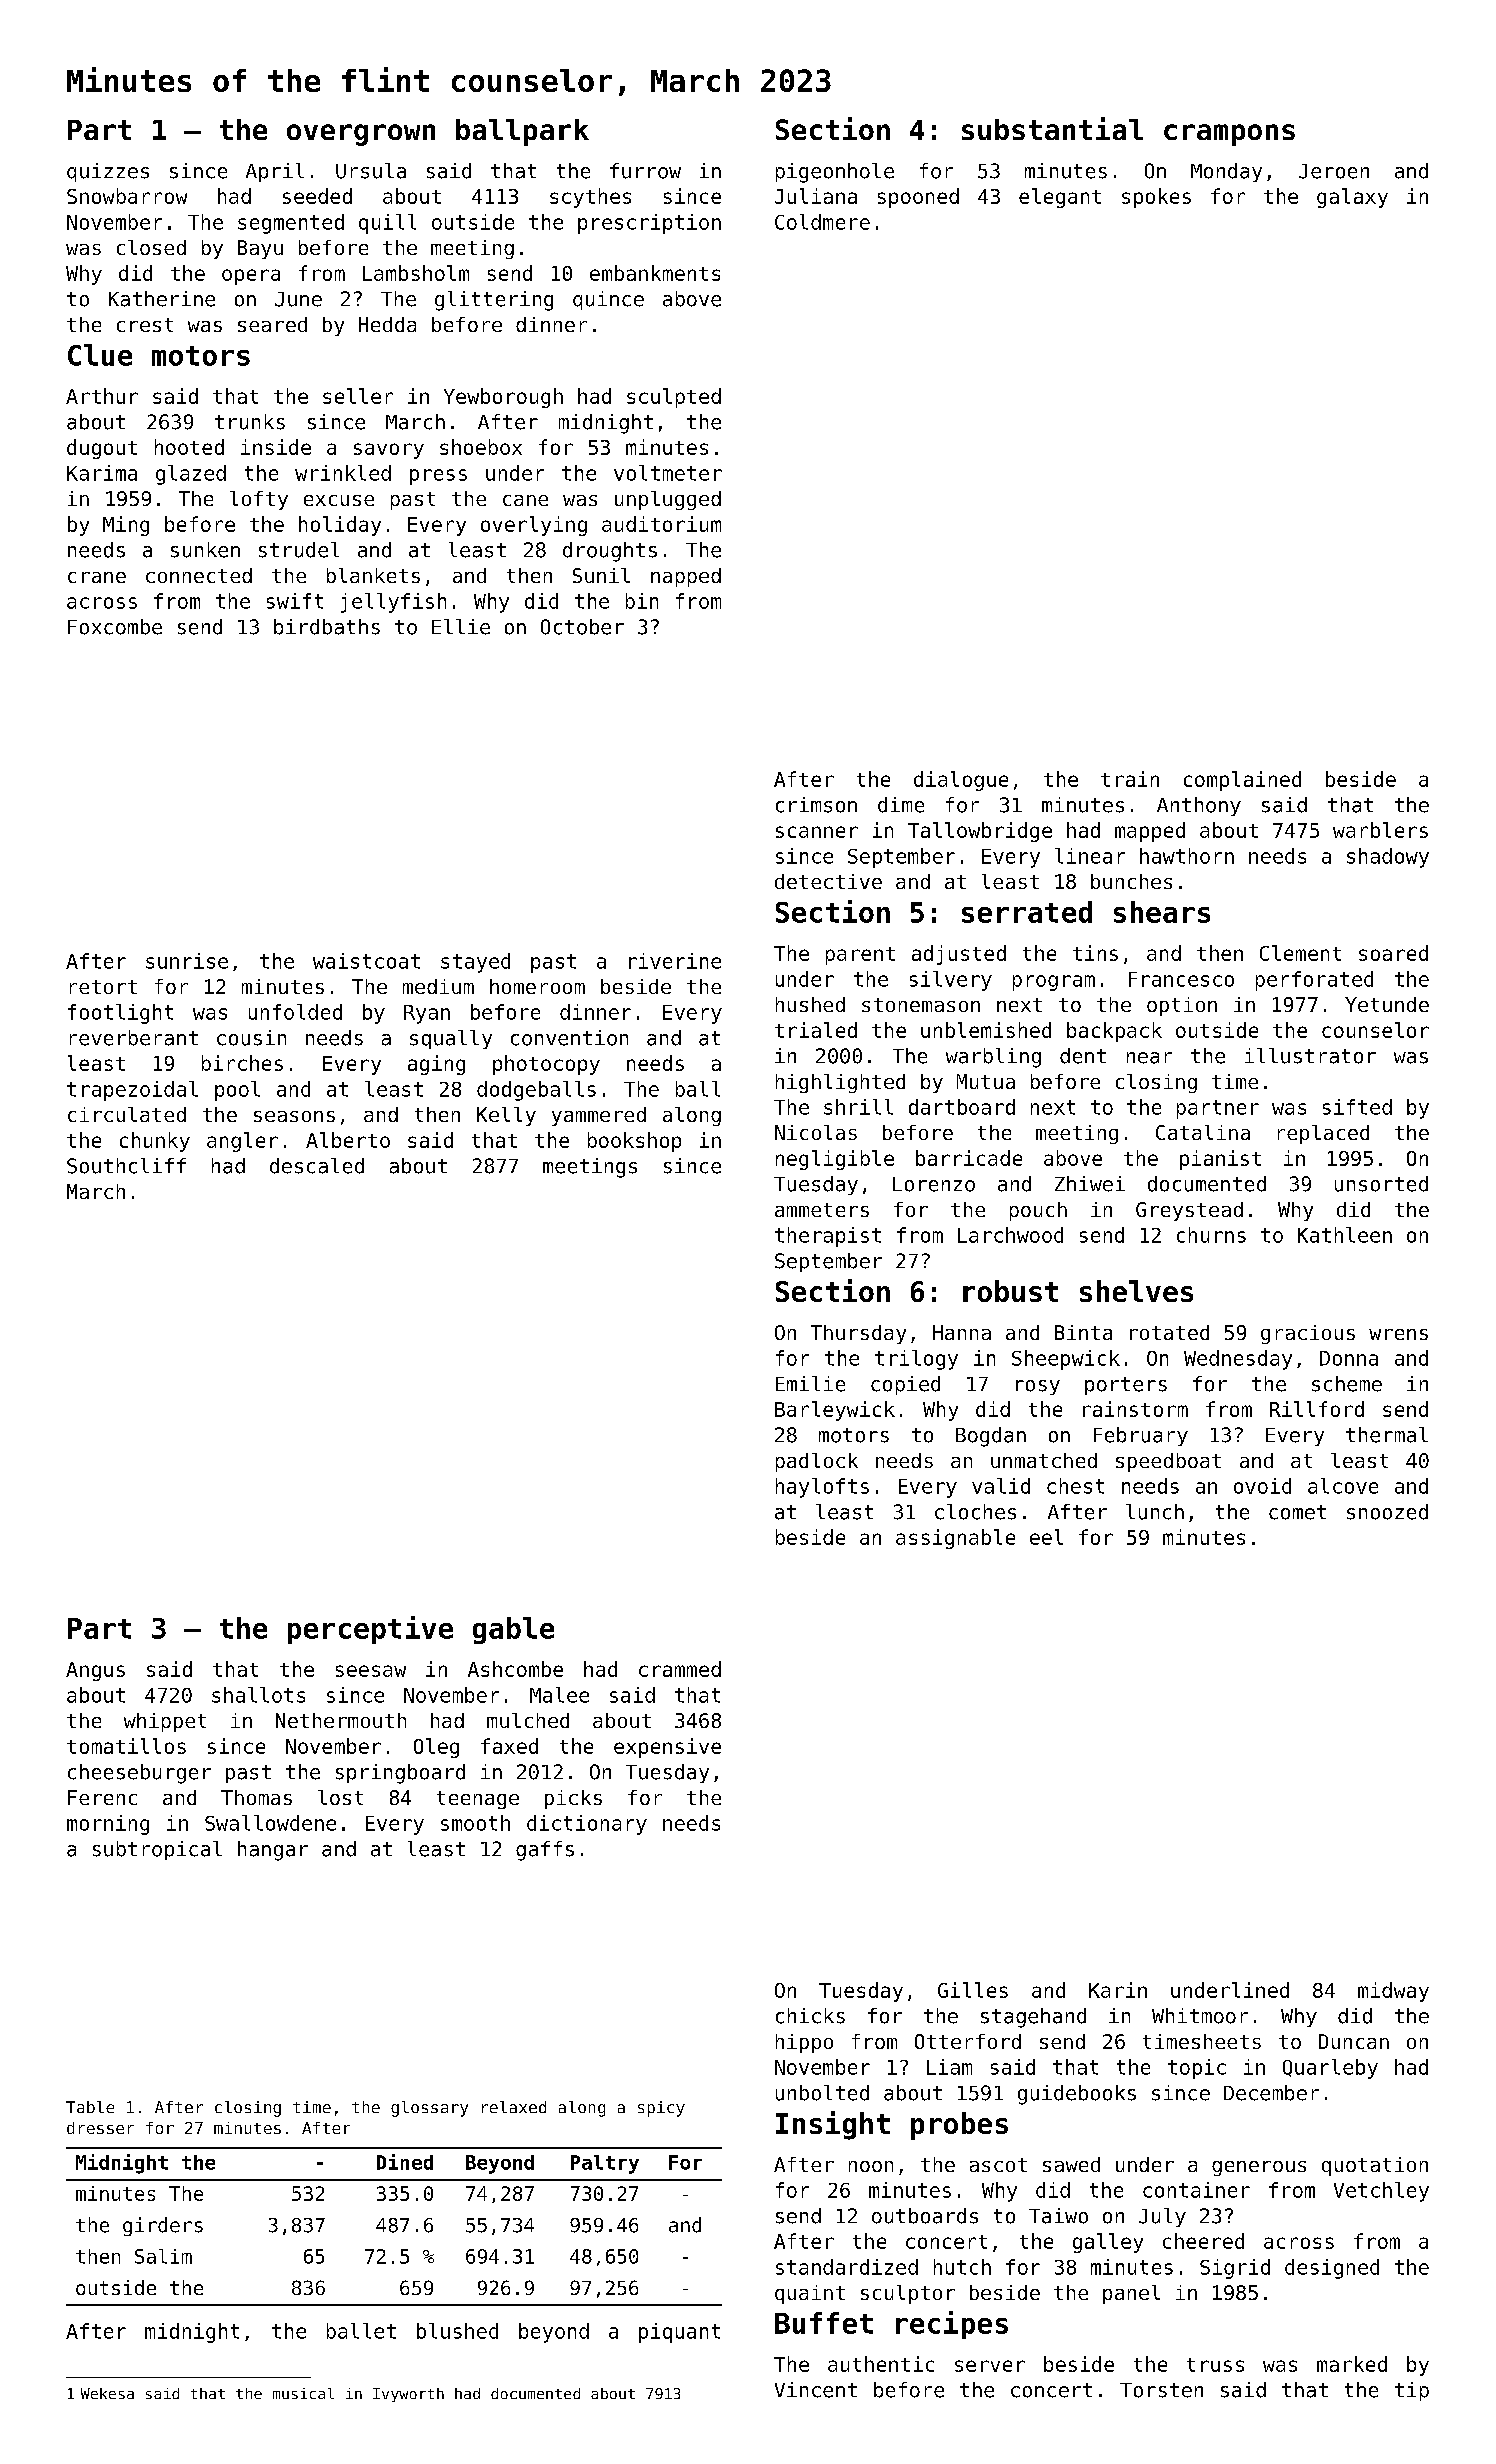 This image has width=1496, height=2464. Describe the element at coordinates (340, 1797) in the image. I see `lost` at that location.
